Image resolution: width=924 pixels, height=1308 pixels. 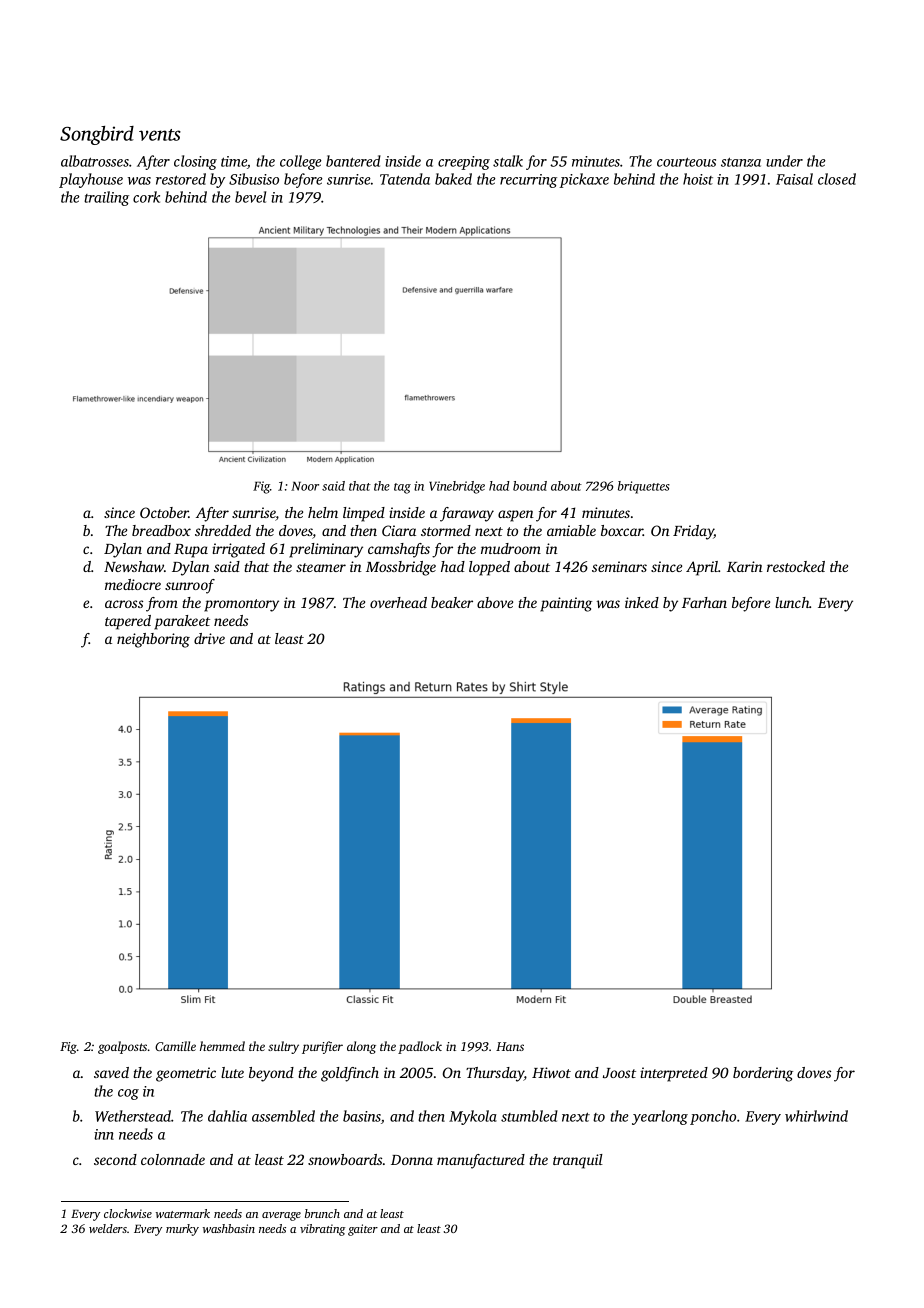 I want to click on pickaxe, so click(x=584, y=180).
